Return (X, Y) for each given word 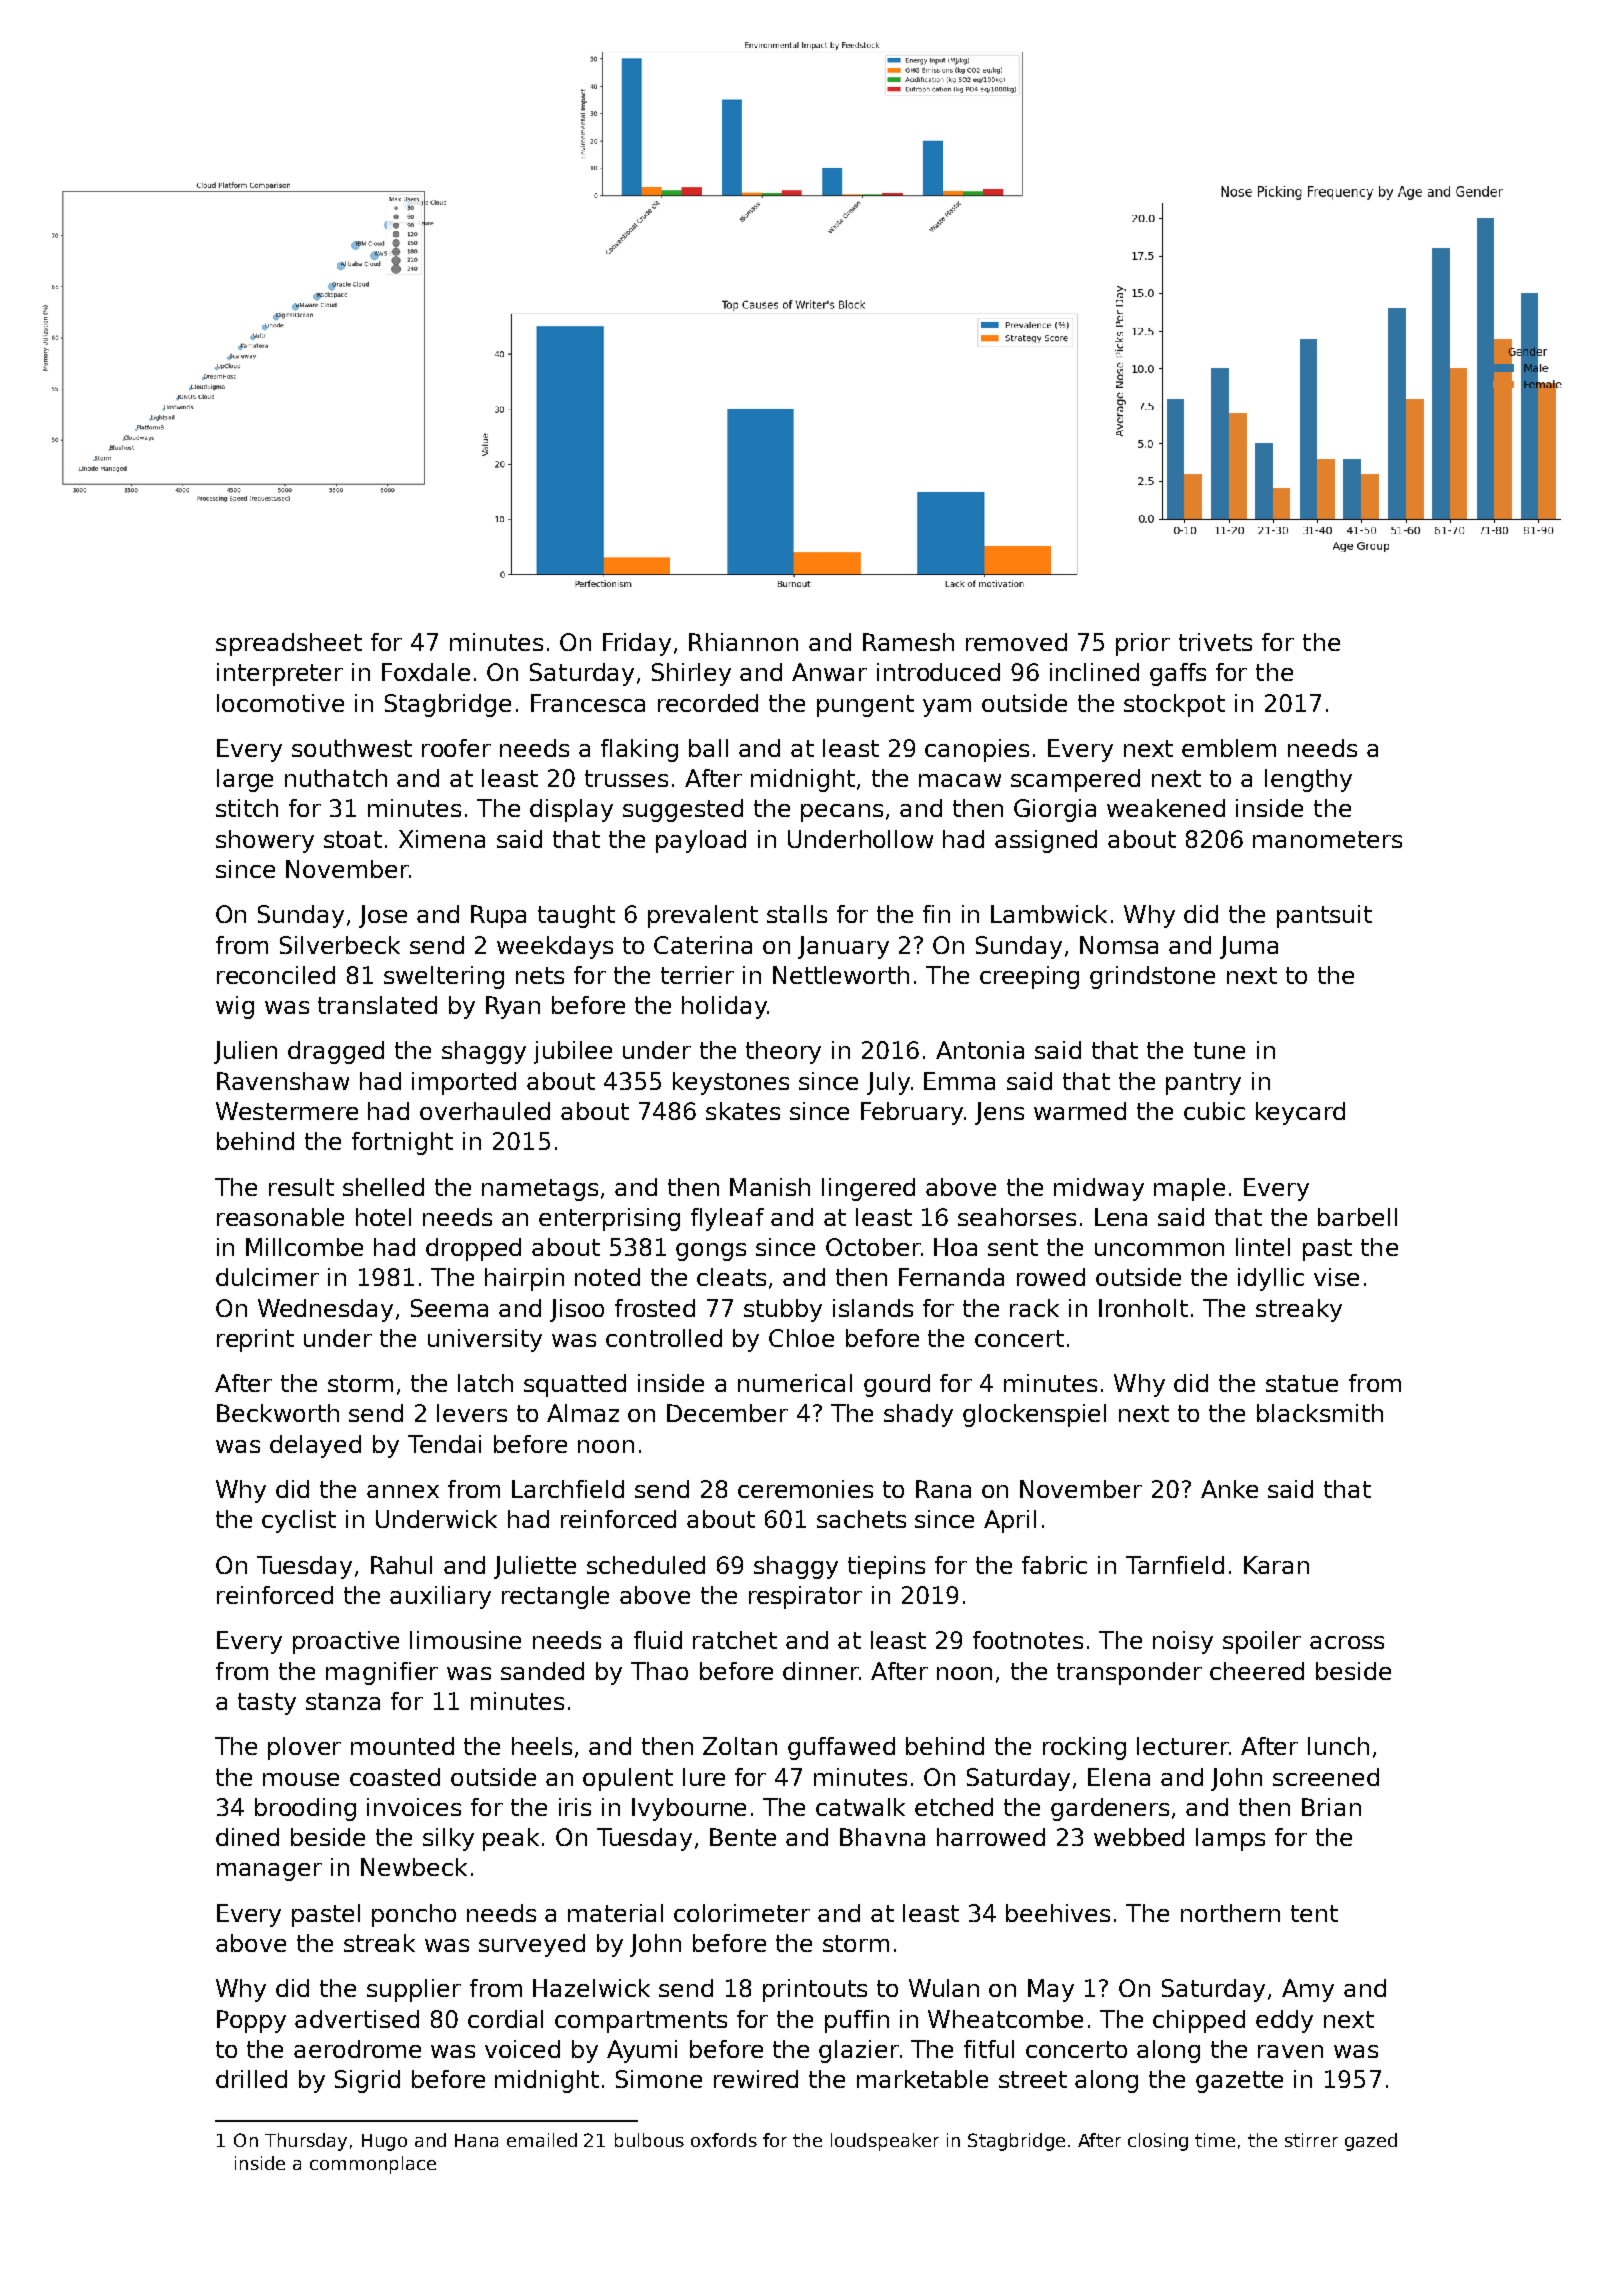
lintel (1263, 1247)
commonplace (373, 2165)
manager (269, 1872)
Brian (1331, 1807)
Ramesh (908, 642)
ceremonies (805, 1489)
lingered (868, 1189)
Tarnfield (1175, 1565)
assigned (1046, 841)
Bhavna (882, 1837)
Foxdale (426, 672)
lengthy (1308, 780)
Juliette (535, 1567)
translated (377, 1005)
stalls (797, 914)
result (301, 1187)
